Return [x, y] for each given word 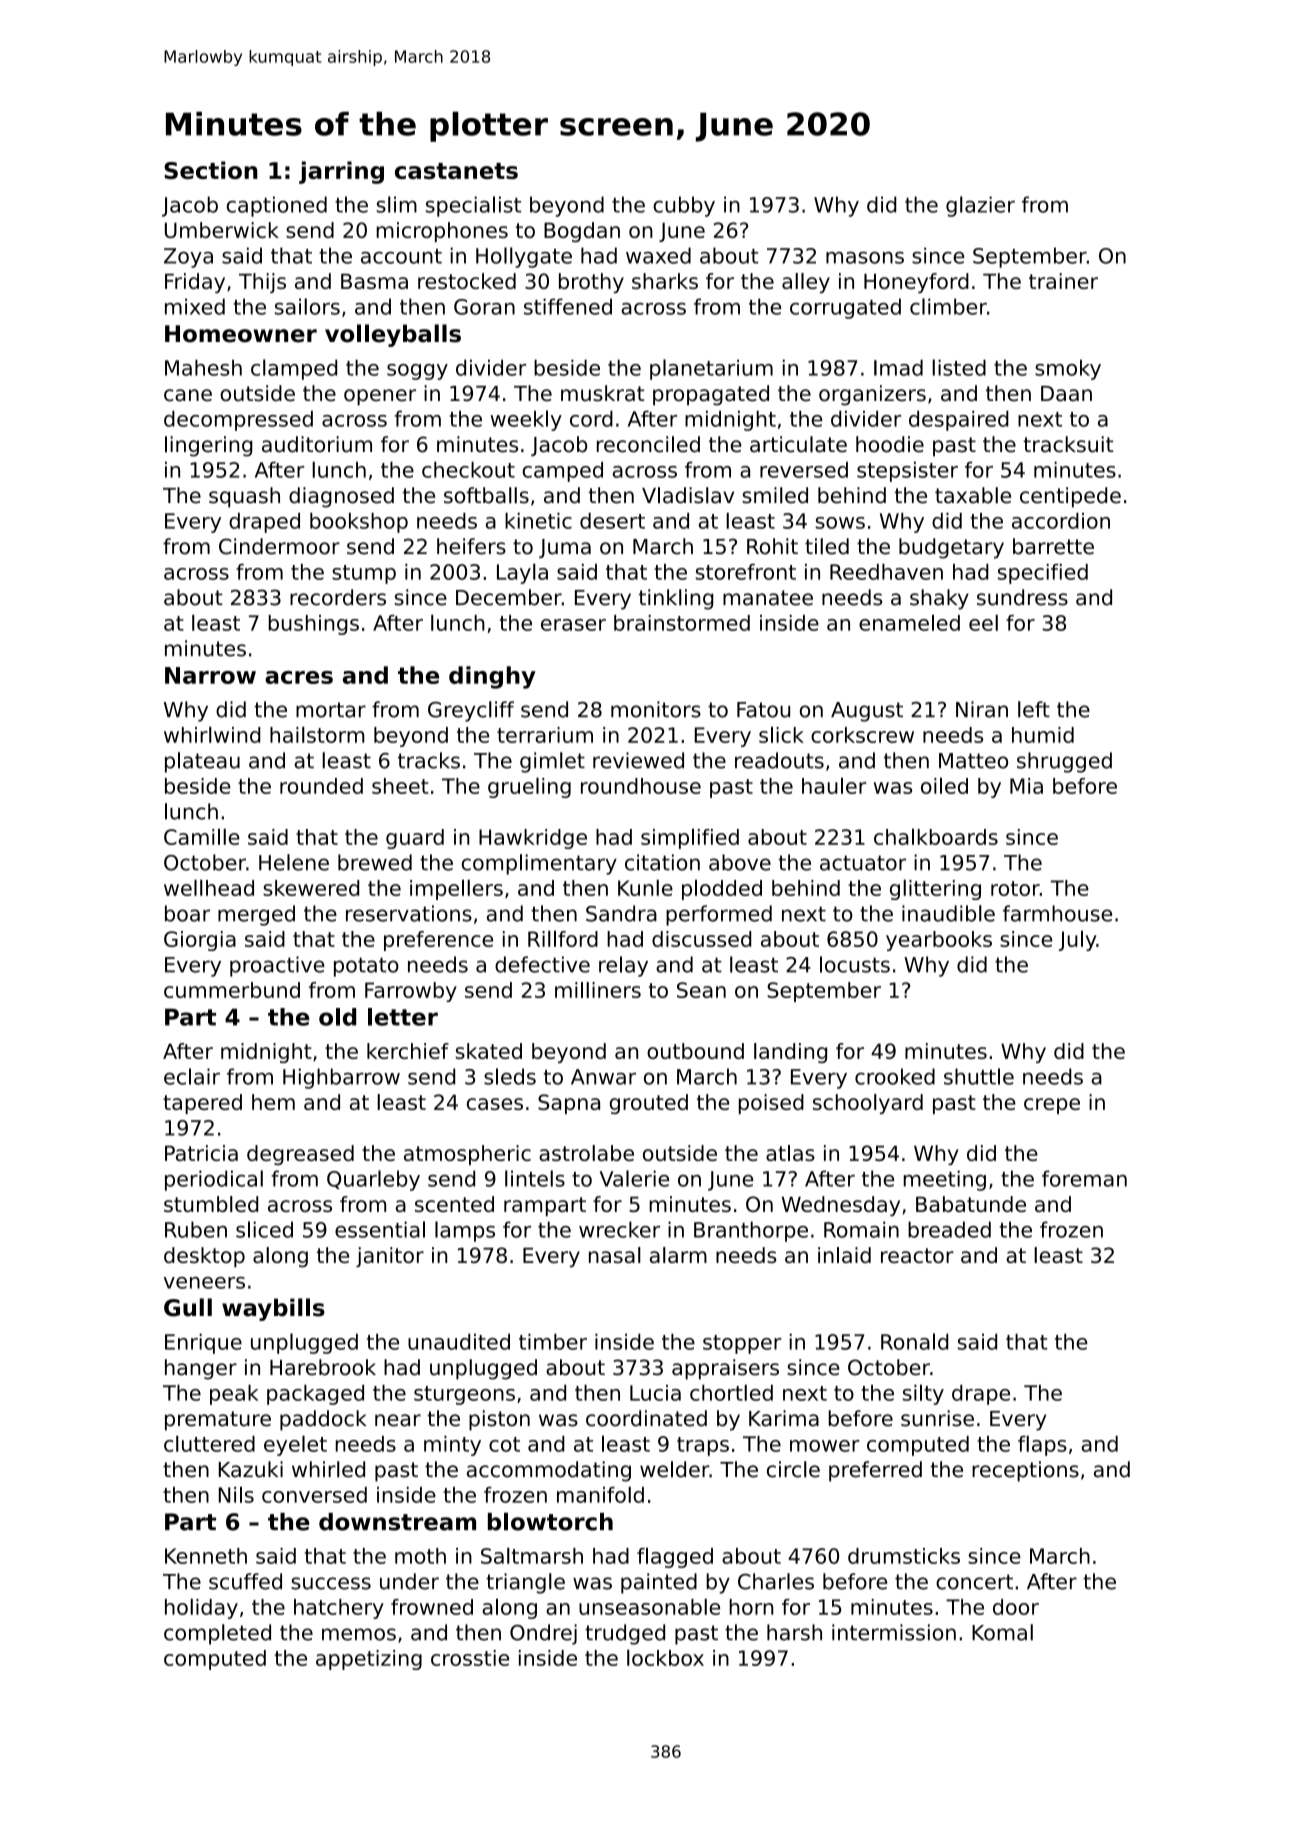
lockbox [665, 1657]
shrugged [1064, 762]
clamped [294, 369]
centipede [1070, 497]
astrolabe [586, 1153]
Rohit [772, 546]
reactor [917, 1255]
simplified [690, 838]
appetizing [369, 1660]
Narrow [210, 675]
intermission [894, 1632]
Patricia [201, 1153]
